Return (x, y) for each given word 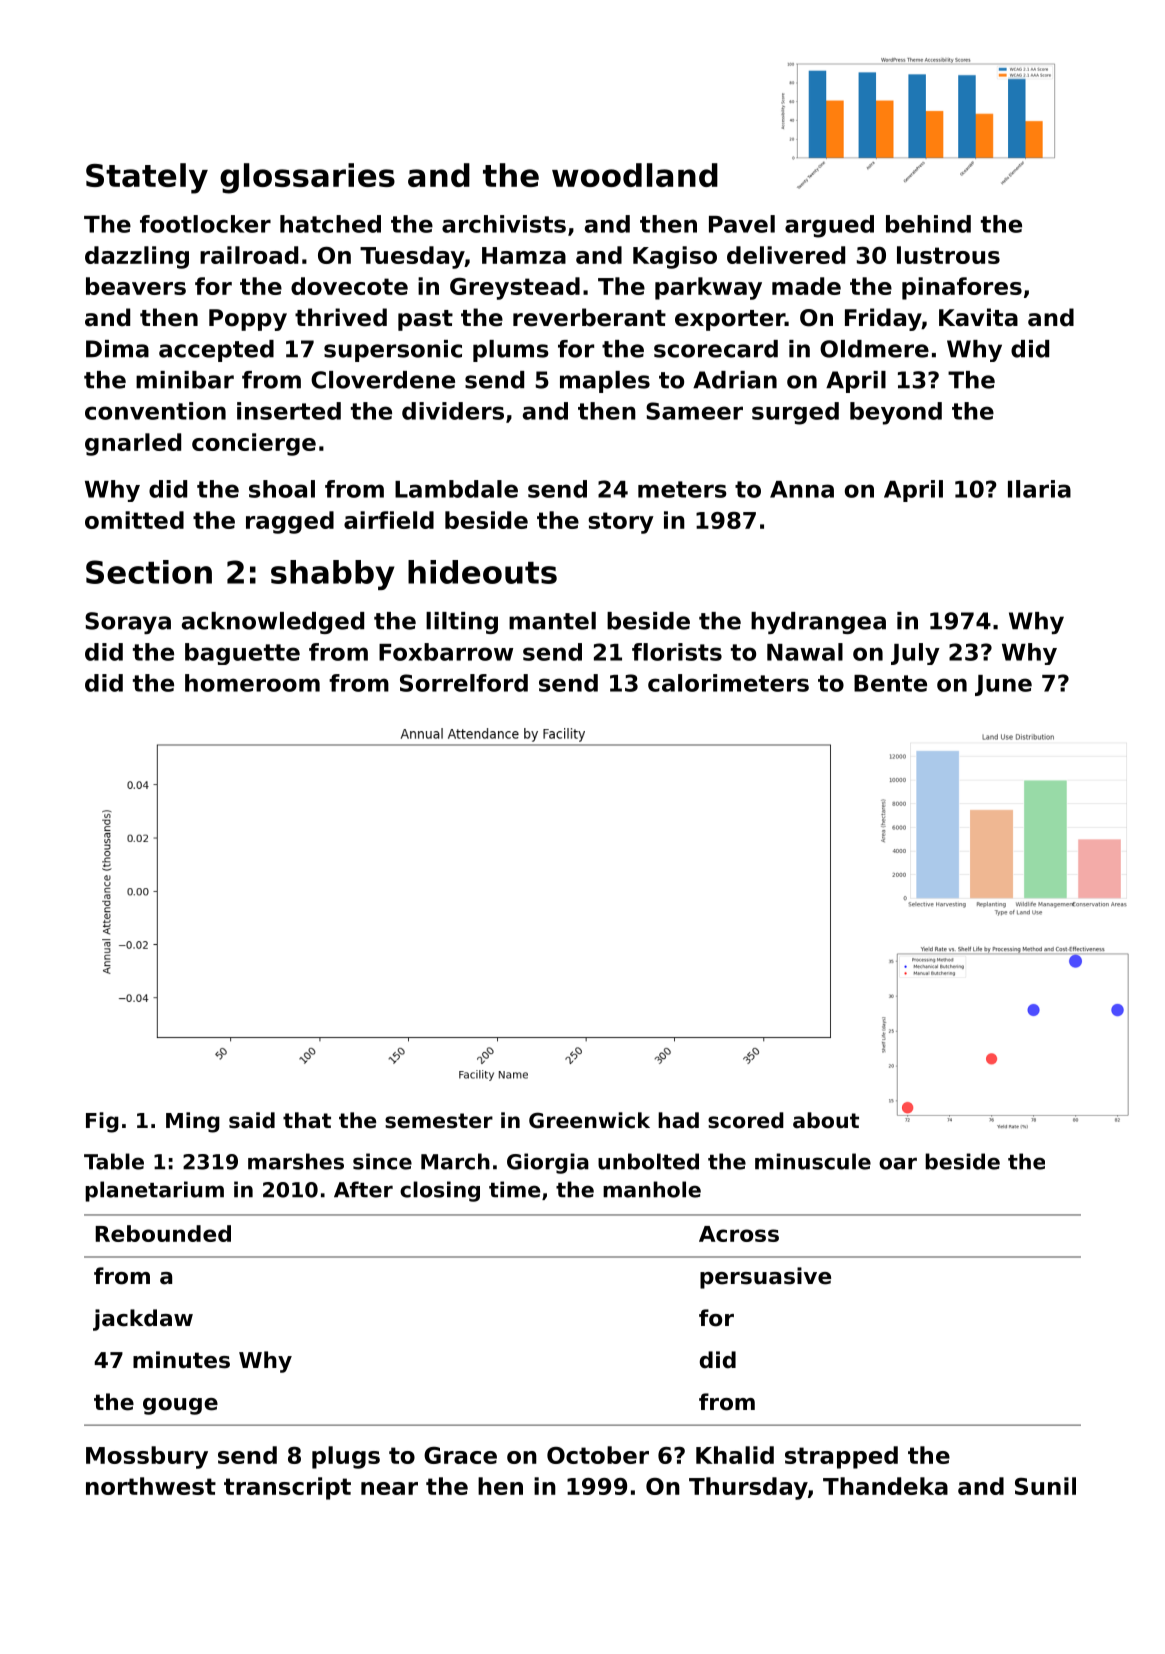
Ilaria (1039, 489)
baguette (242, 654)
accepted (216, 351)
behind (928, 224)
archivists (504, 224)
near (389, 1488)
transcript (287, 1488)
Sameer (694, 411)
